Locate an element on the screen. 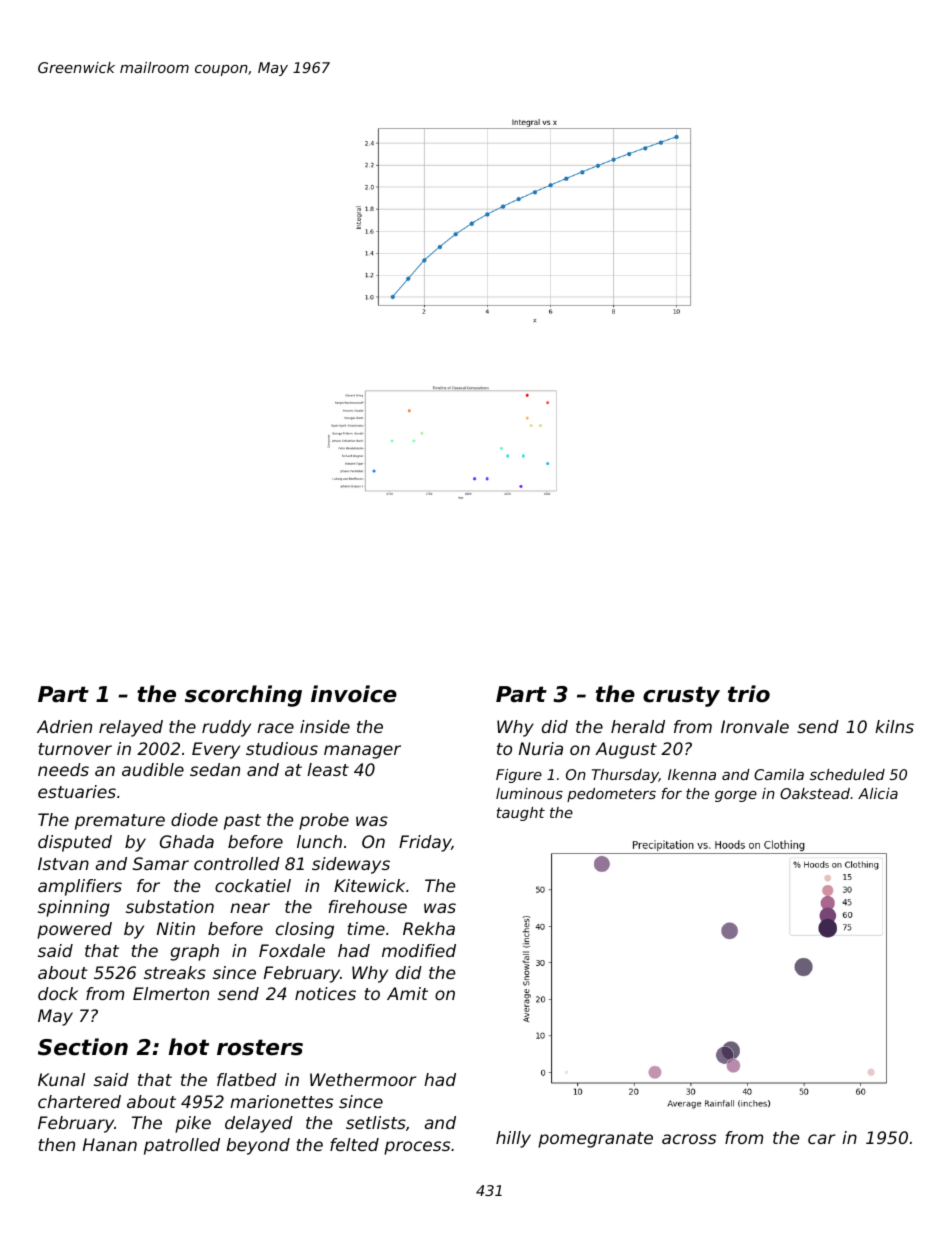 The height and width of the screenshot is (1233, 952). modified is located at coordinates (419, 950).
